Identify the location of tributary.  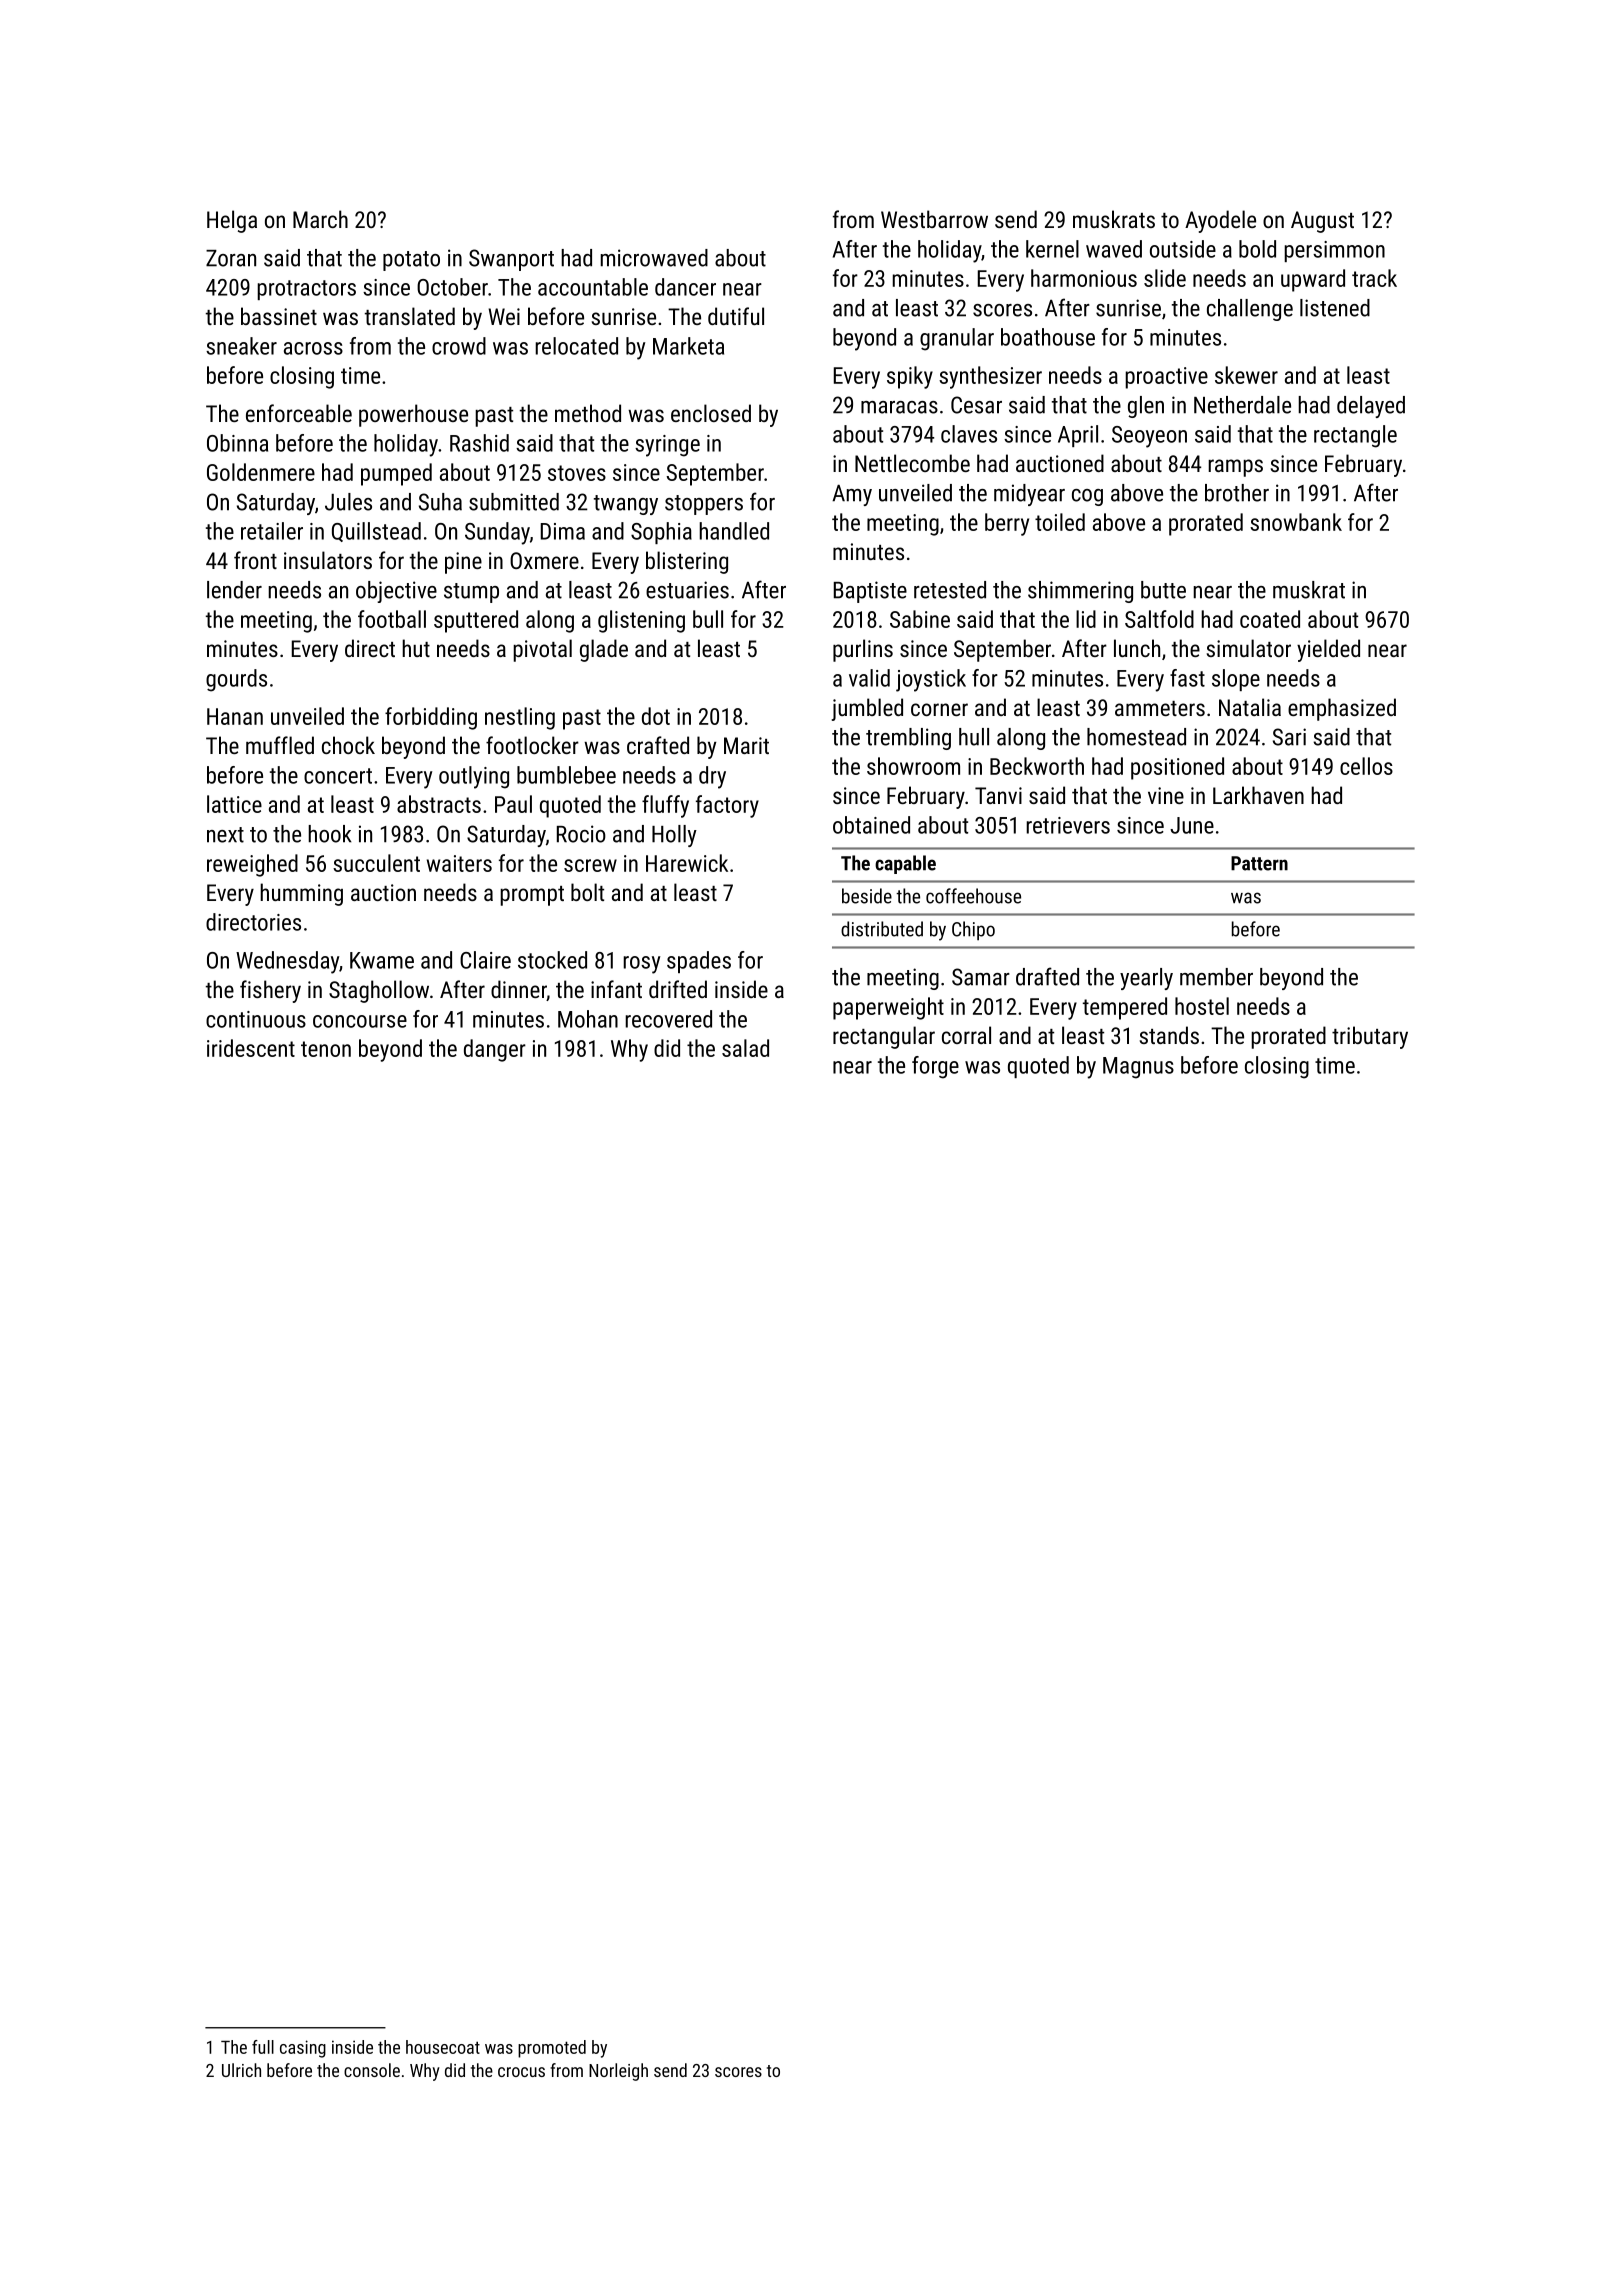
(1370, 1037).
